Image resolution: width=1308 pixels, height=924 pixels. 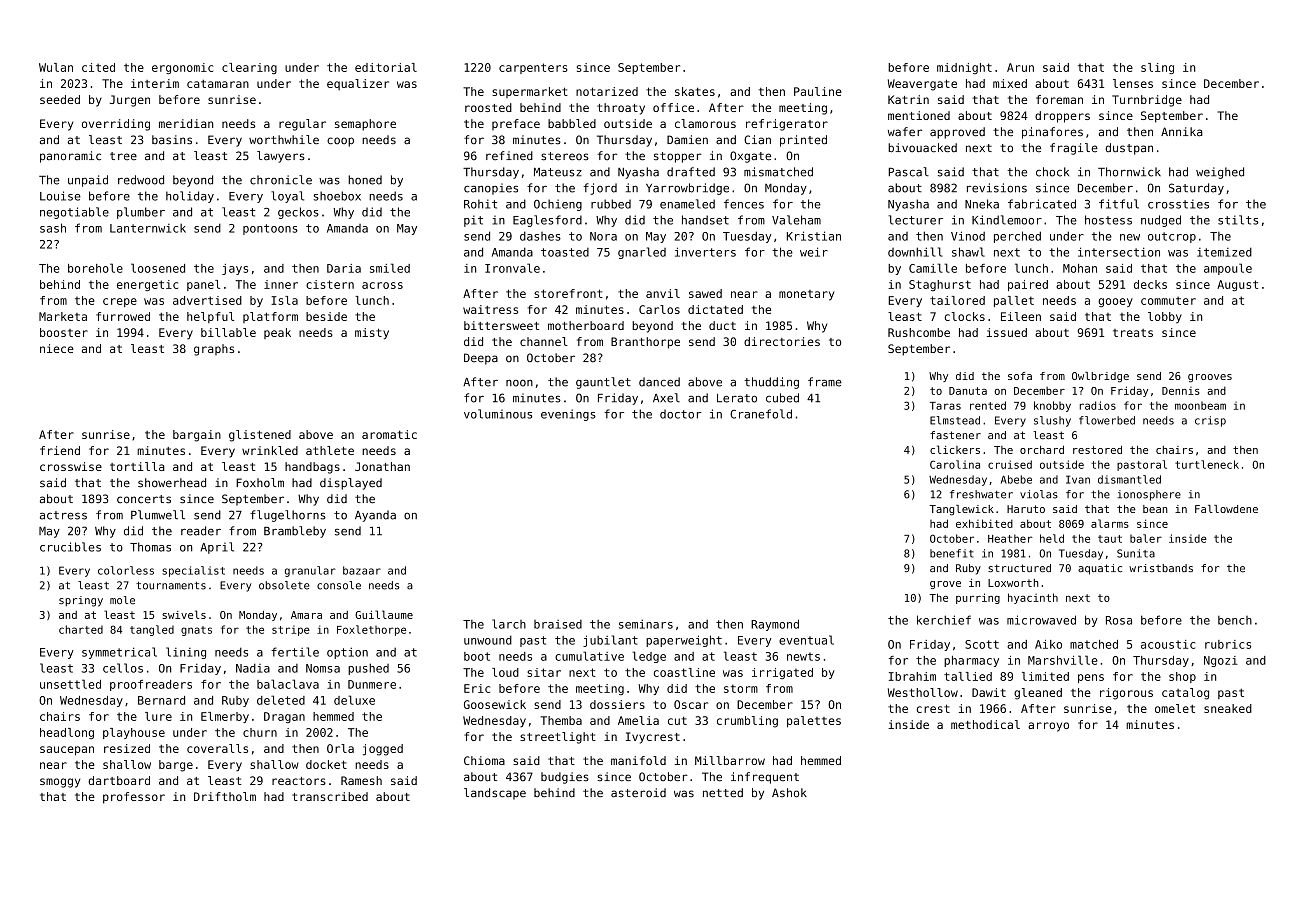 What do you see at coordinates (53, 228) in the page?
I see `sash` at bounding box center [53, 228].
